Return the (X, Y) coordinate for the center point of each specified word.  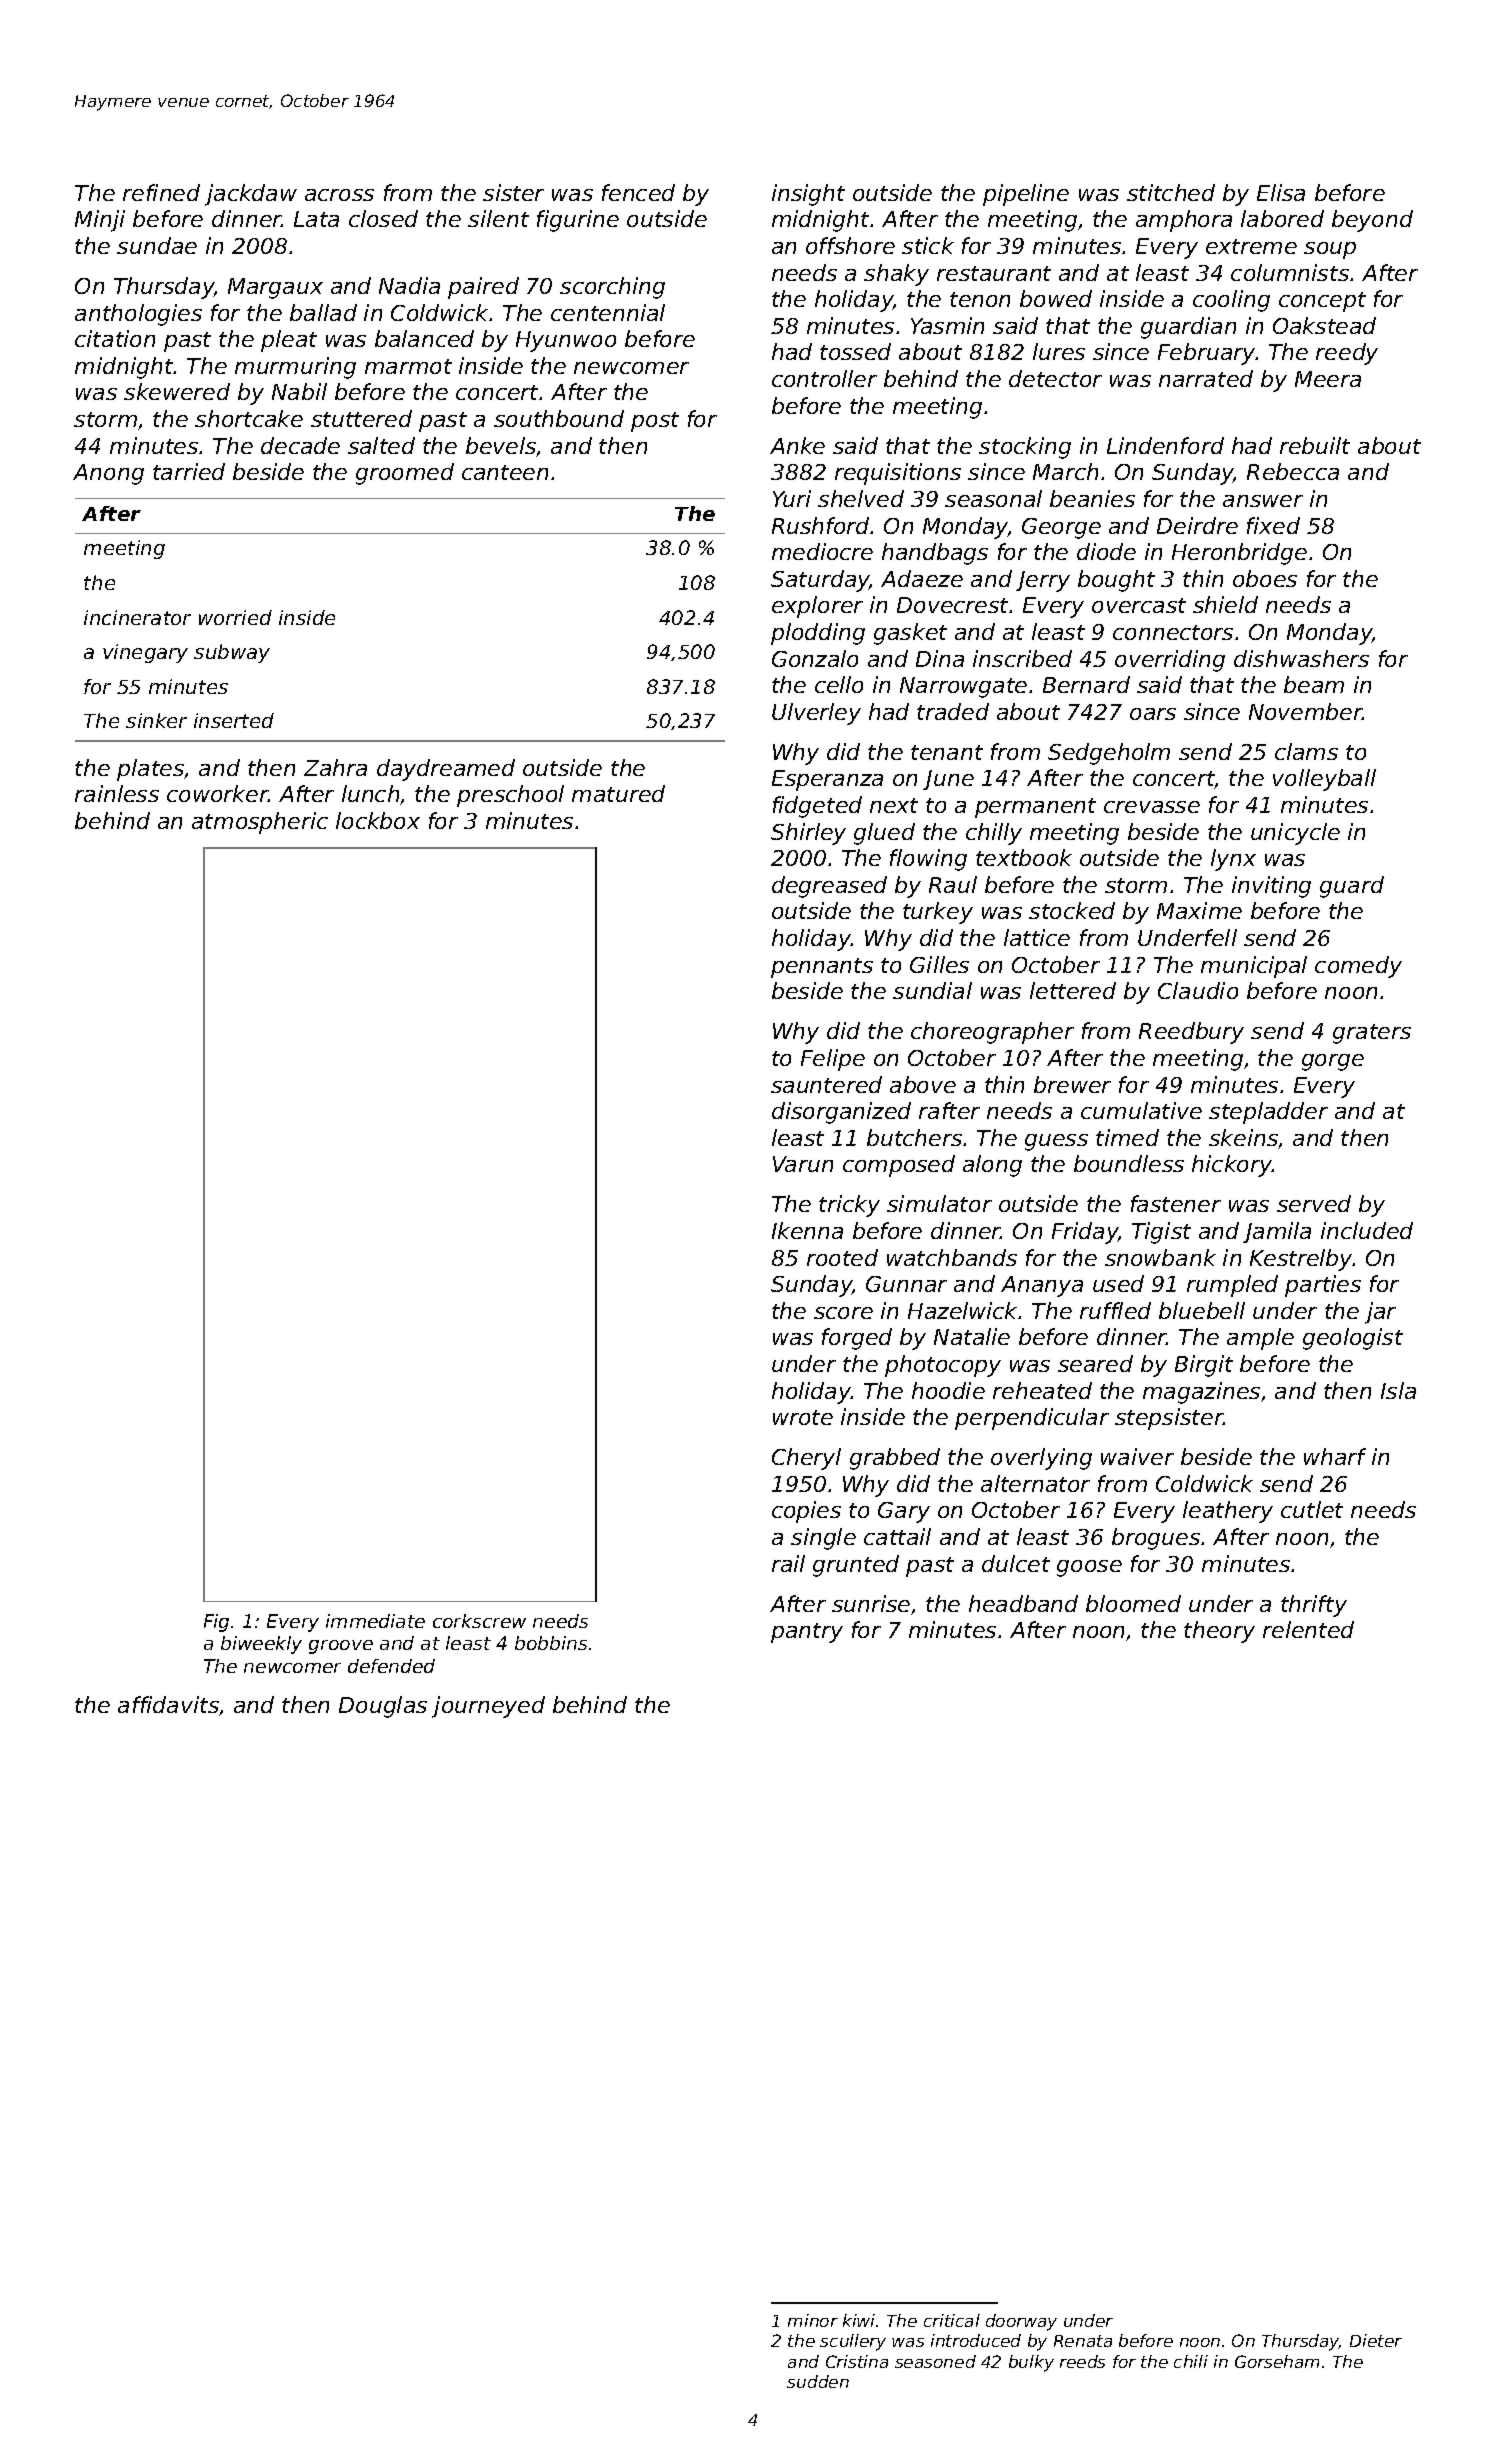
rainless (117, 793)
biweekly (261, 1645)
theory (1219, 1632)
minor (813, 2320)
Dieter (1376, 2340)
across (339, 195)
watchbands (952, 1257)
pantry (807, 1633)
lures (1059, 351)
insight (808, 195)
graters (1372, 1034)
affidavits (168, 1704)
